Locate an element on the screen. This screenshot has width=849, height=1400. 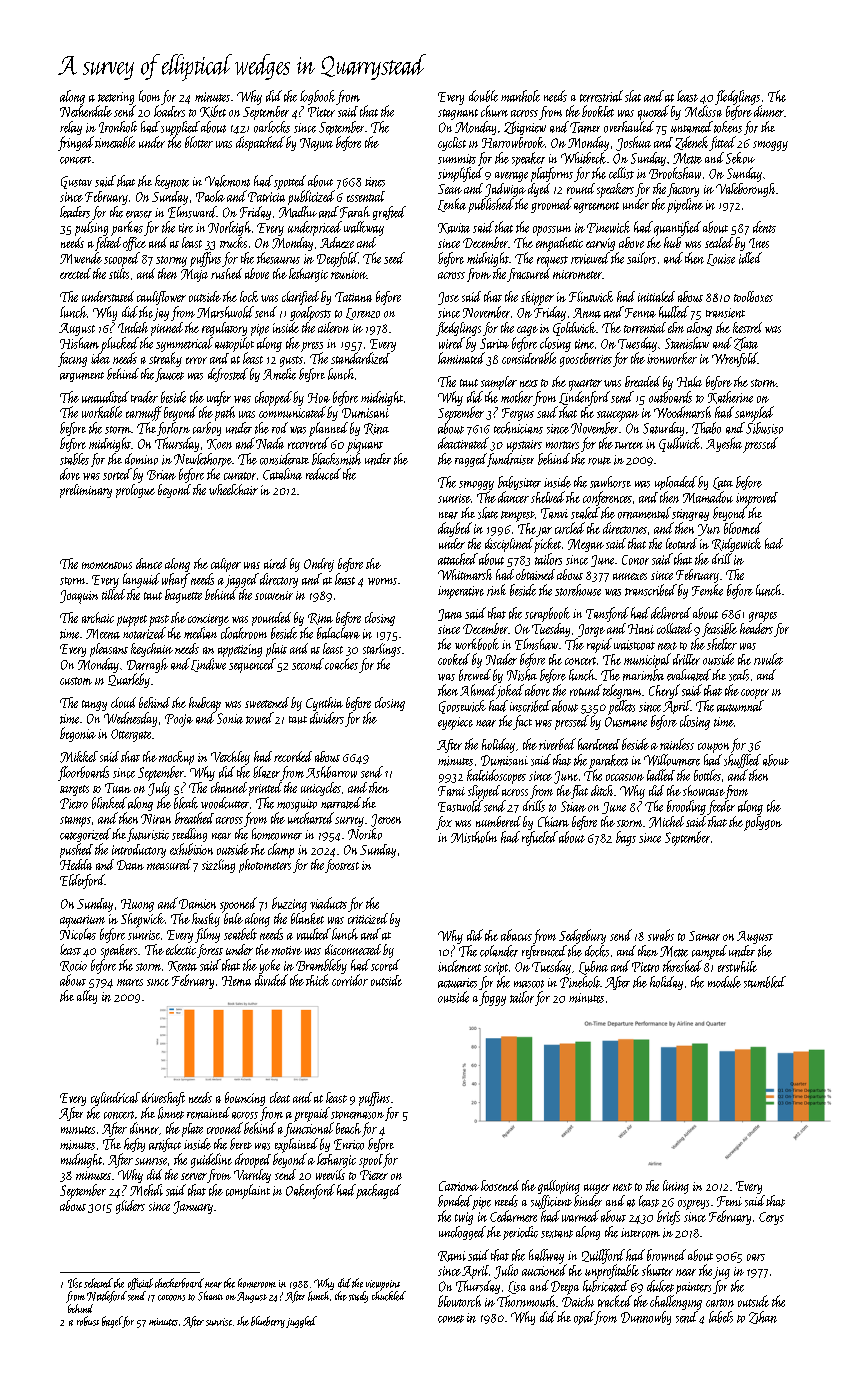
Ilse is located at coordinates (75, 1283).
